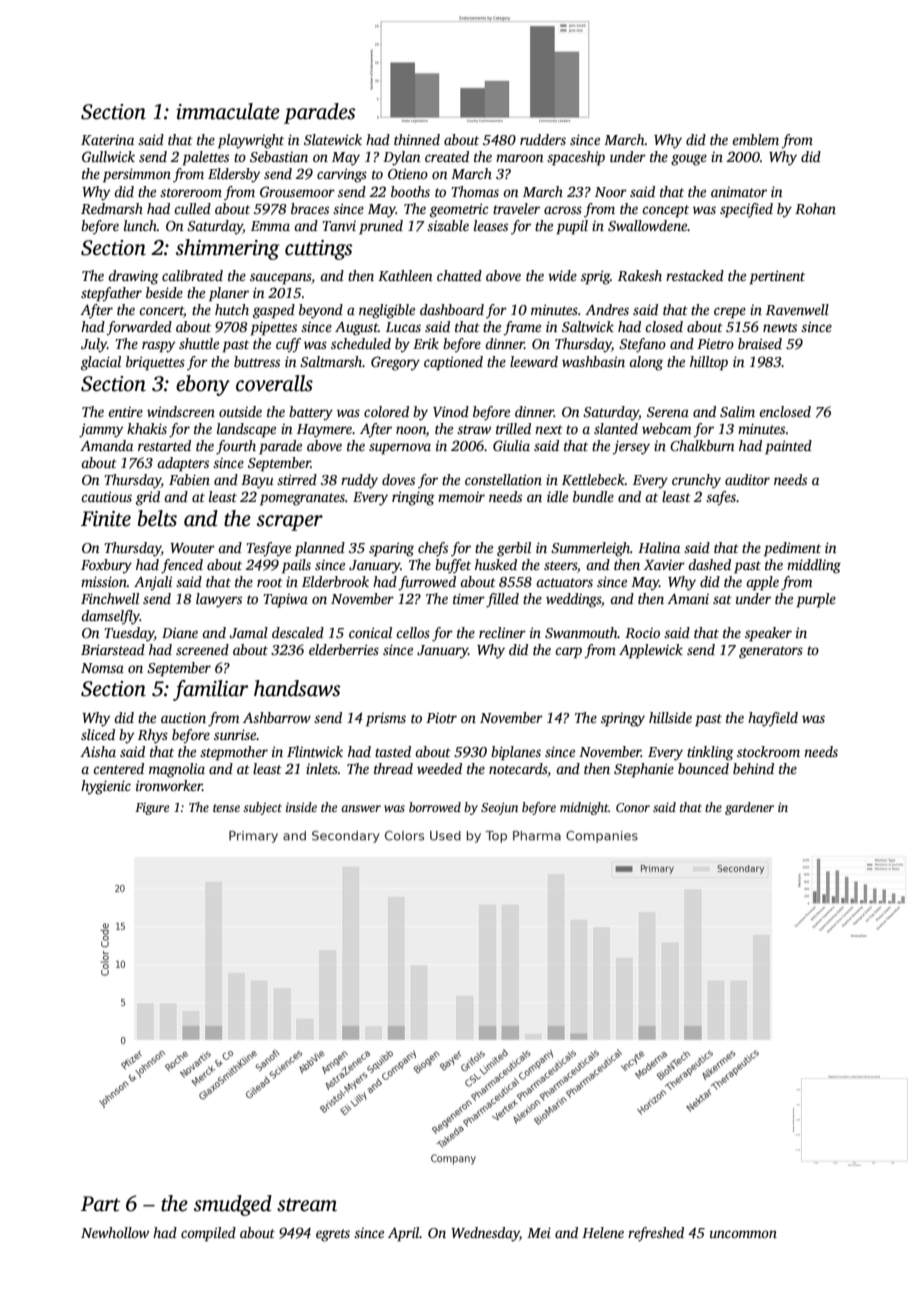  I want to click on Mei, so click(539, 1232).
